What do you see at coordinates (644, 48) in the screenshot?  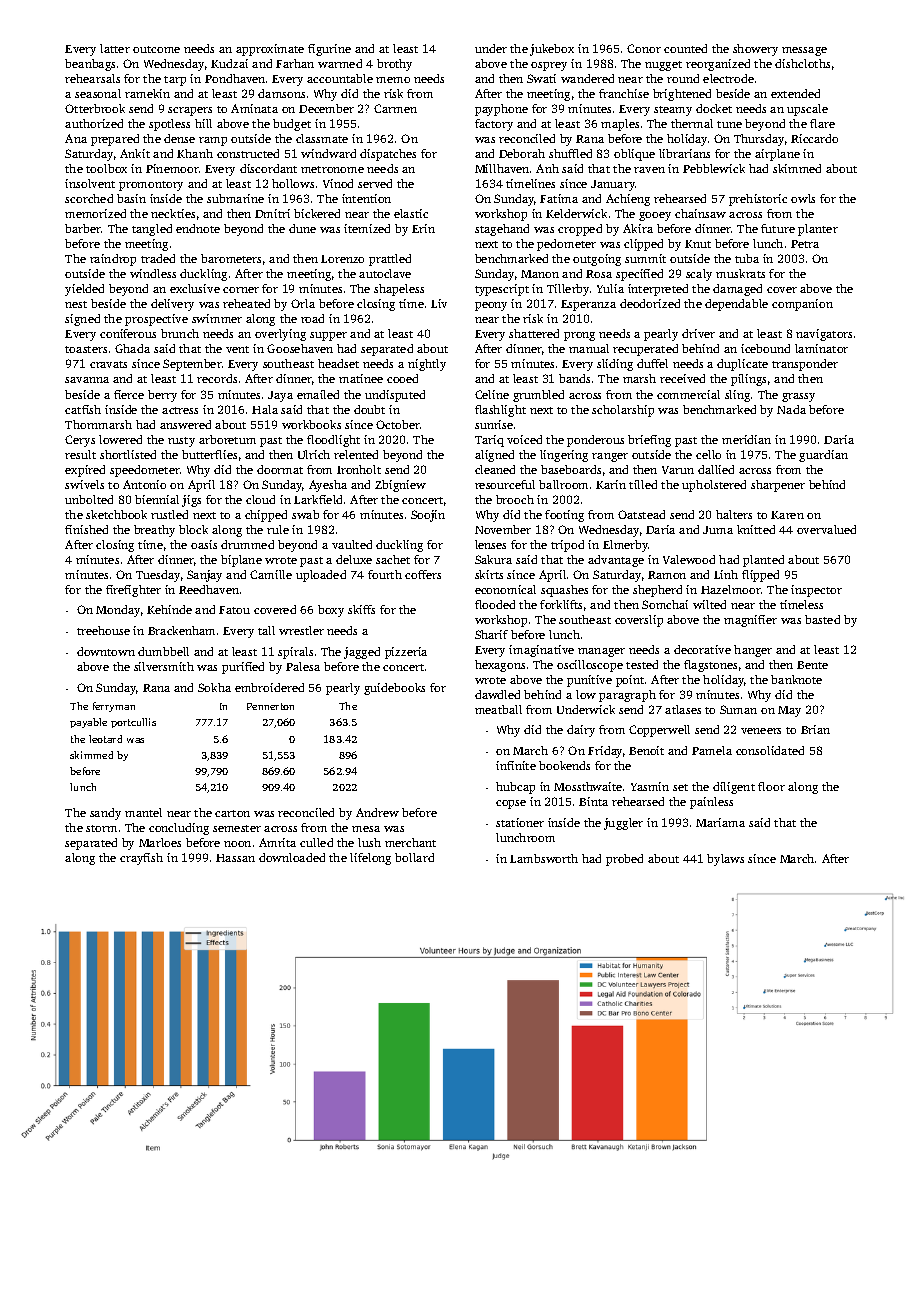 I see `Conor` at bounding box center [644, 48].
